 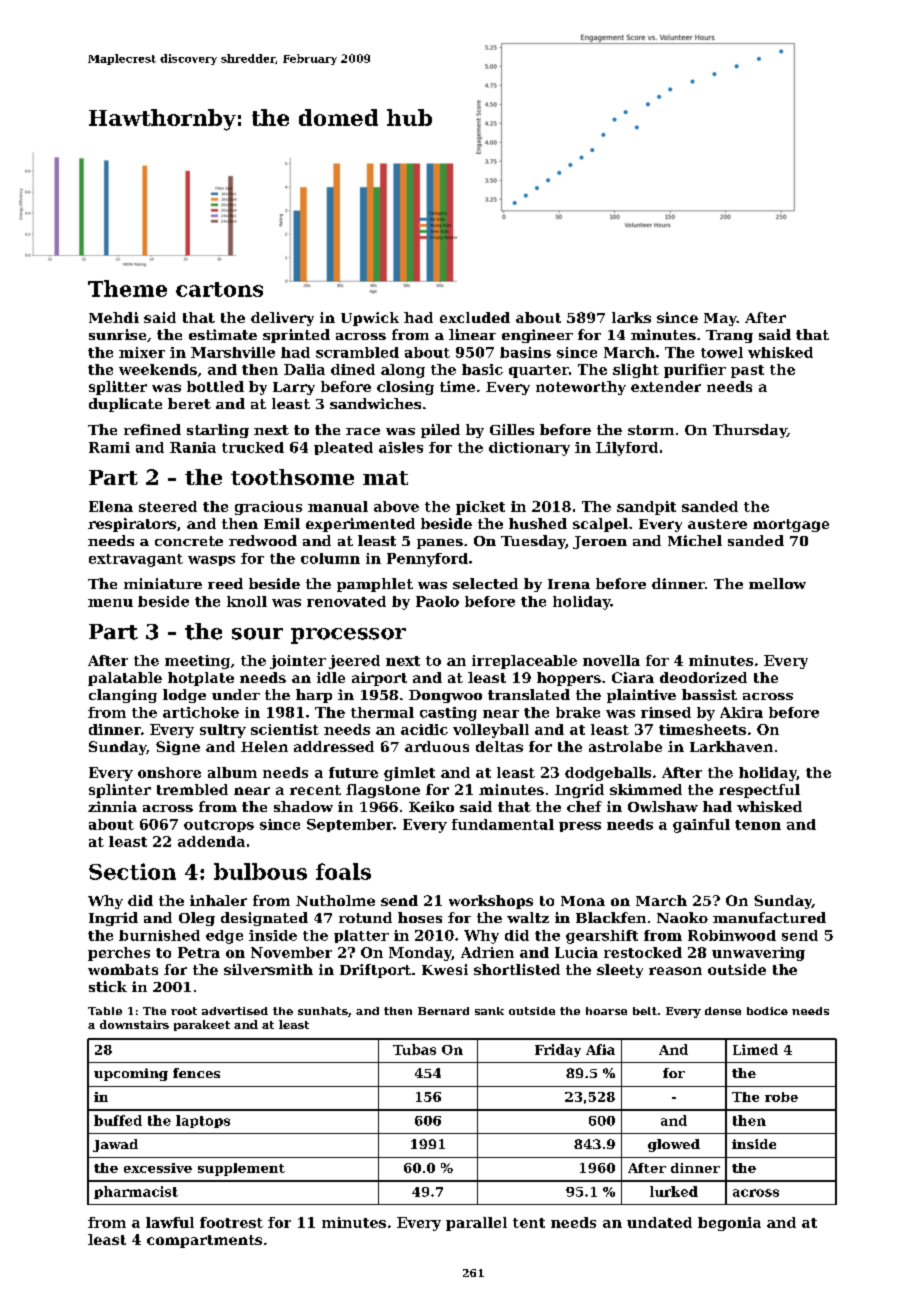 I want to click on arduous, so click(x=437, y=746).
